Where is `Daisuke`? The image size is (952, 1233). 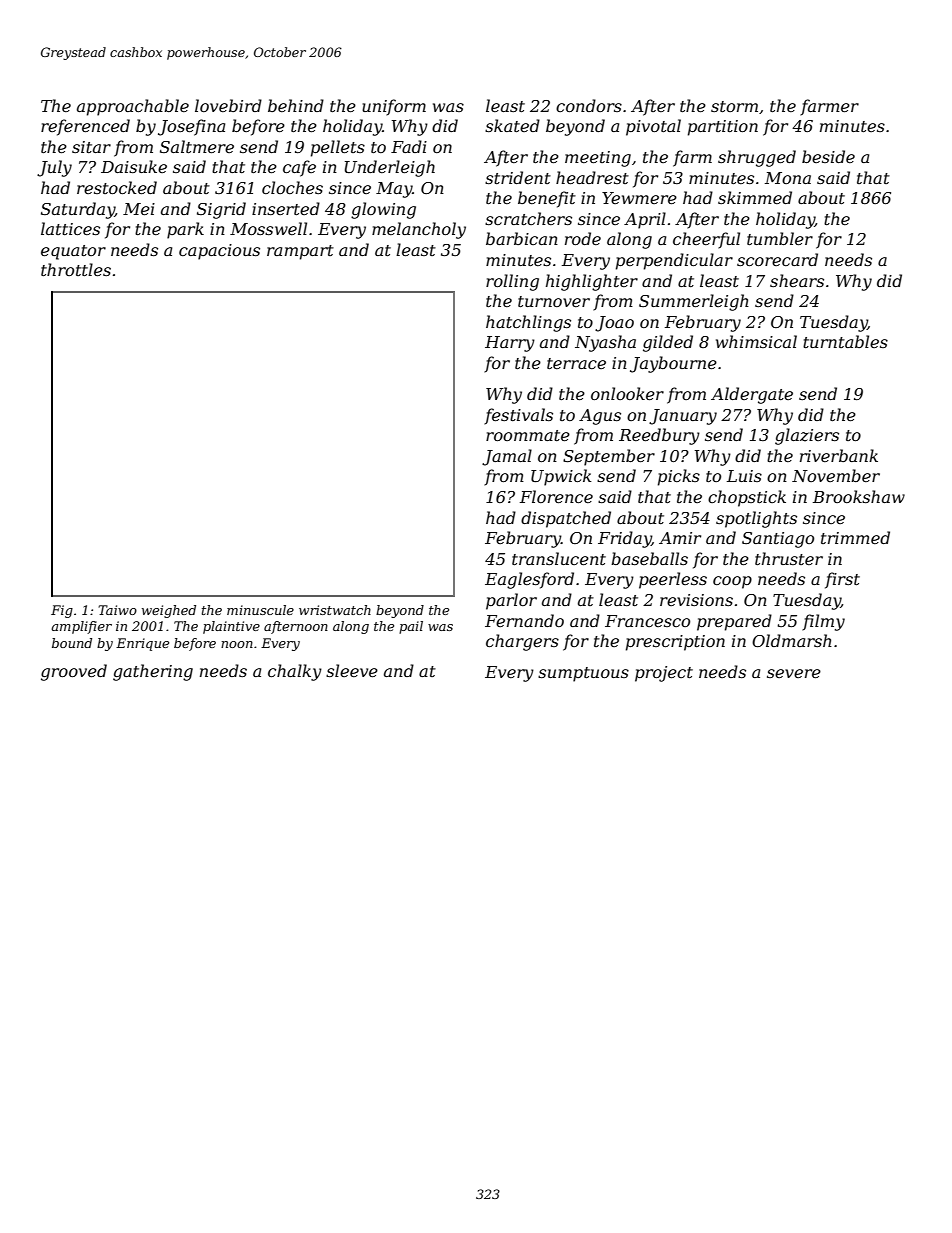 Daisuke is located at coordinates (134, 166).
